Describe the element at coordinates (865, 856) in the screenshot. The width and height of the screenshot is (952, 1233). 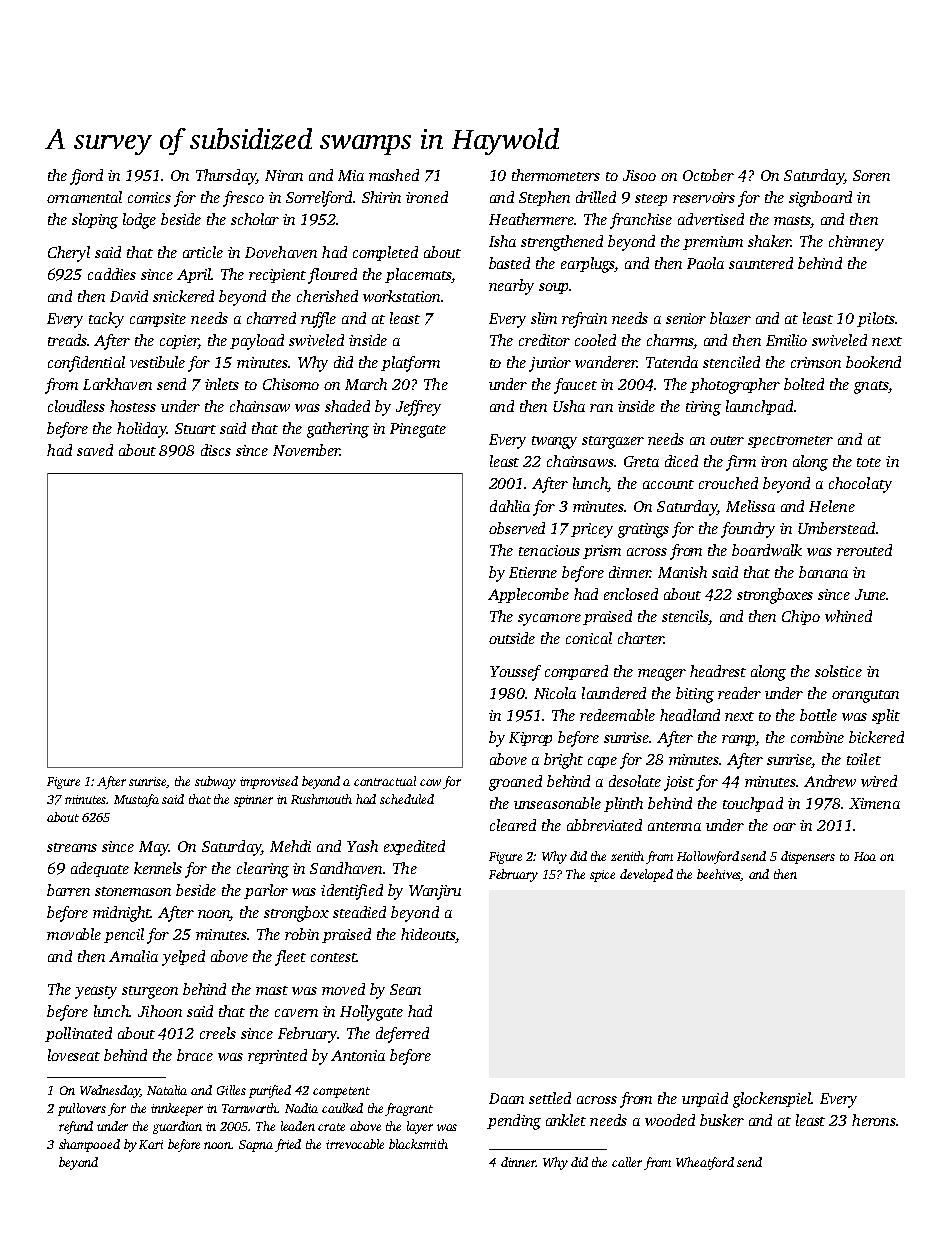
I see `Hoa` at that location.
